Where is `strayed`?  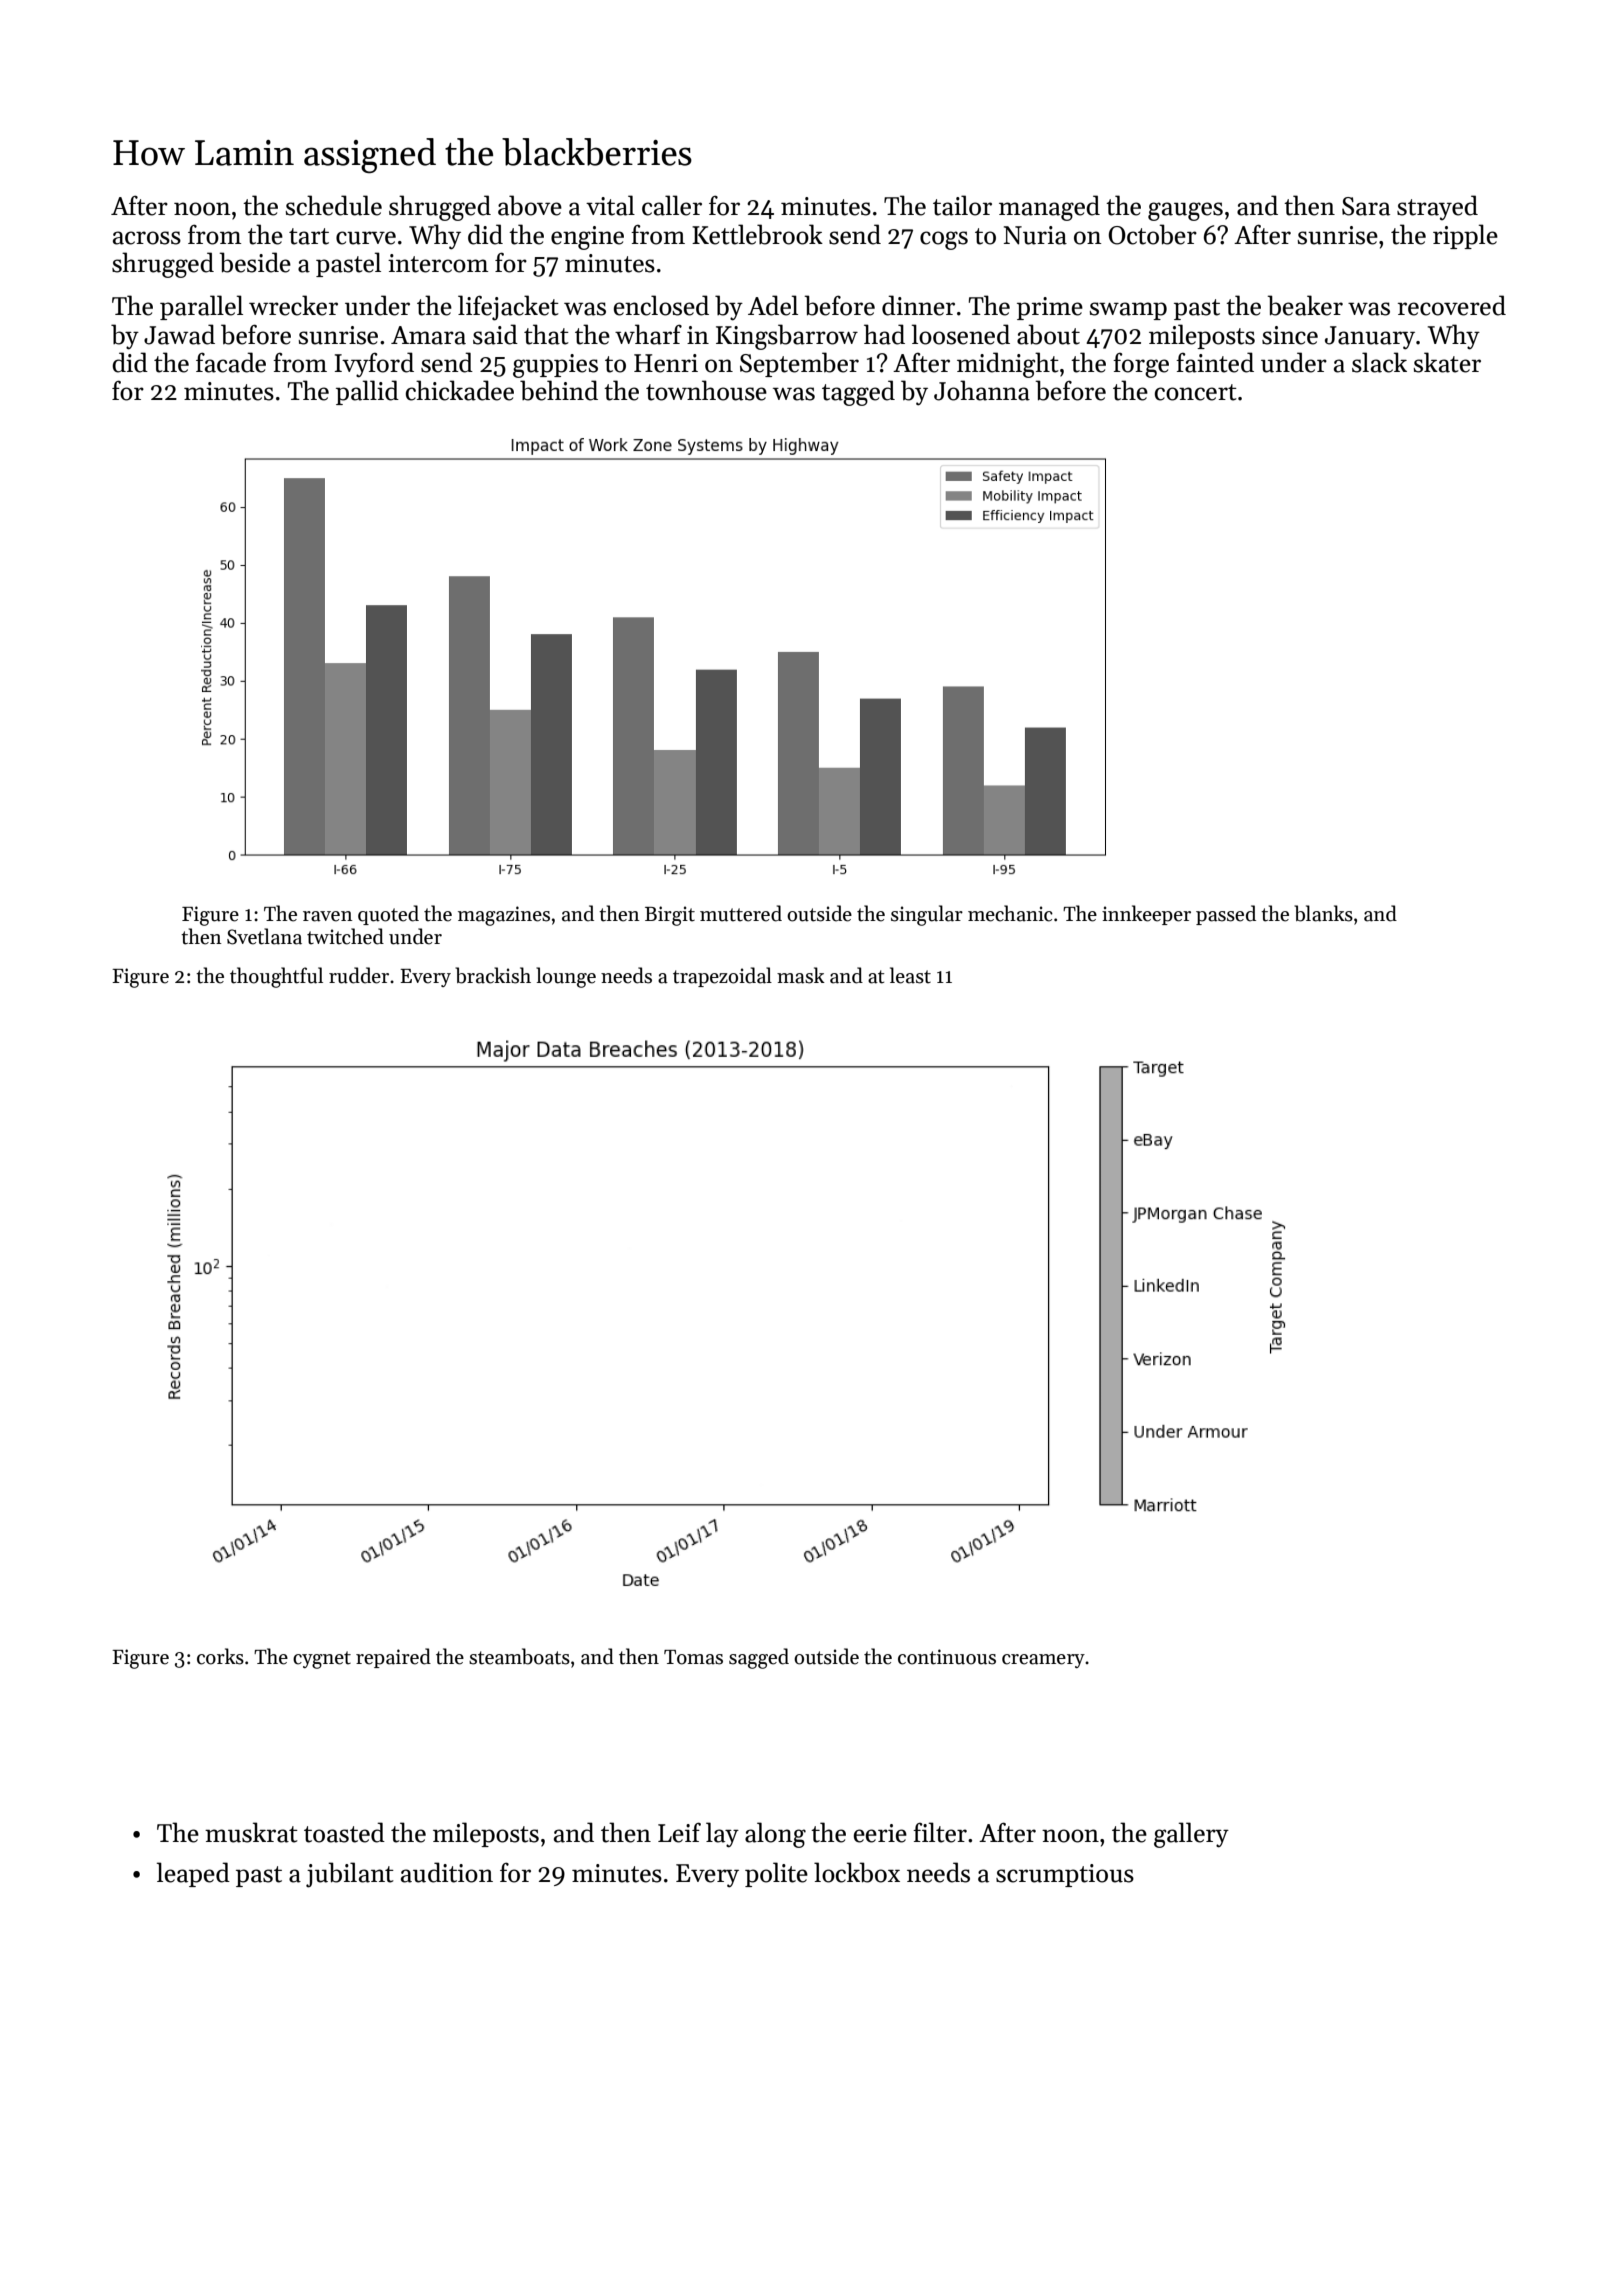 strayed is located at coordinates (1437, 207).
